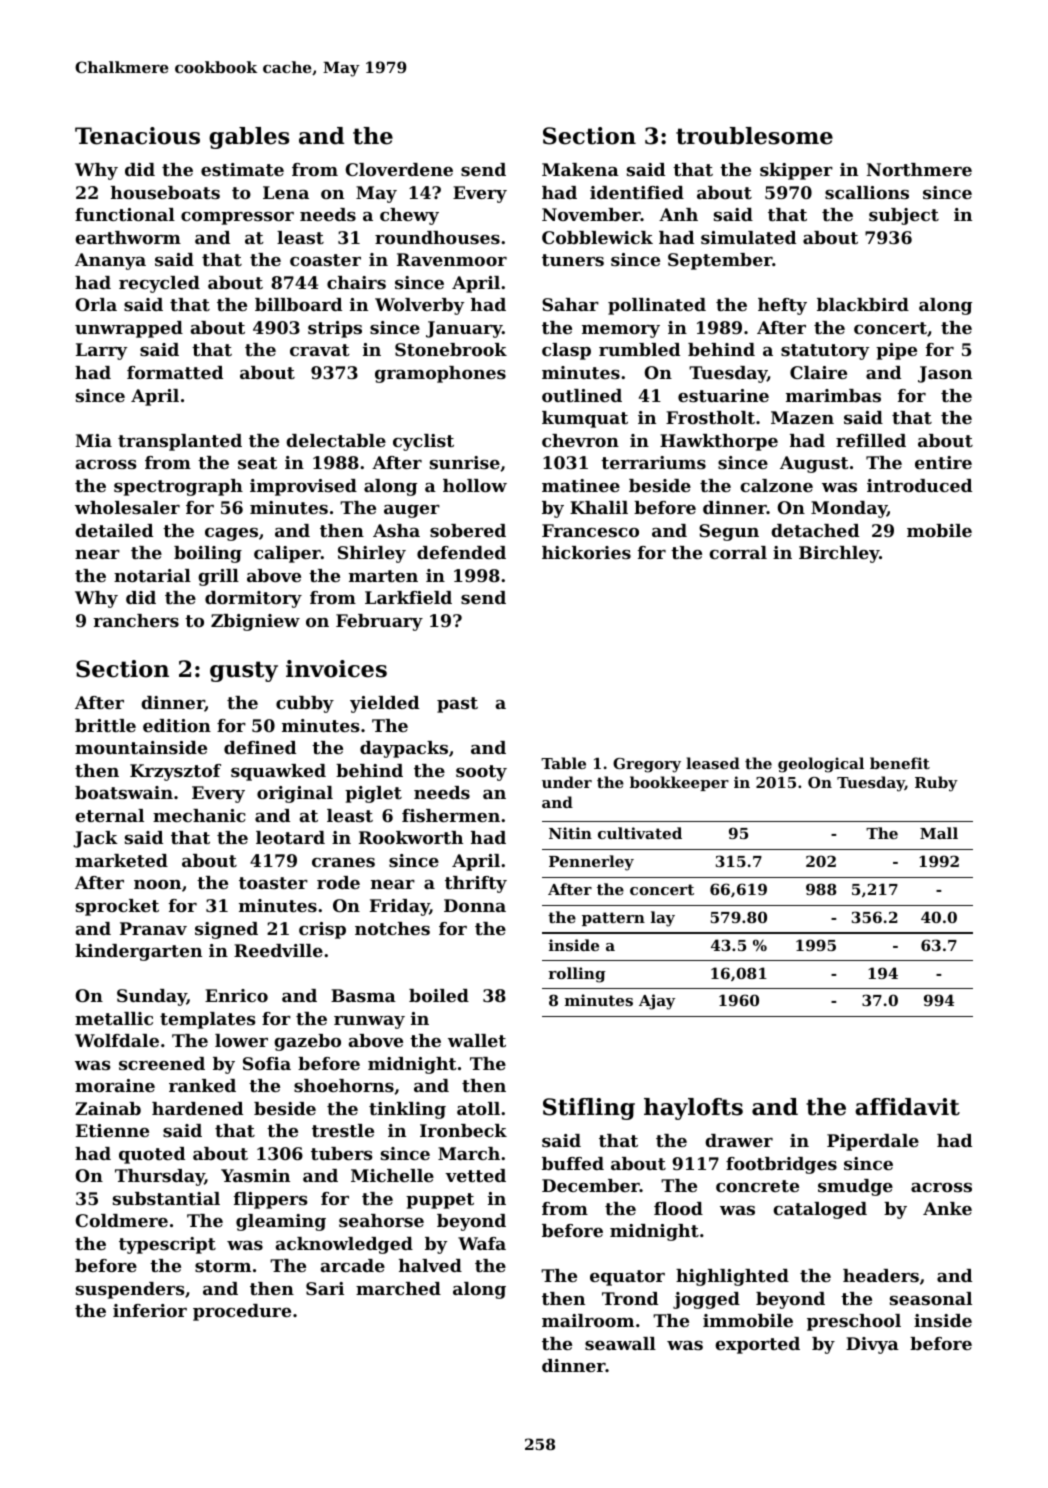 This page has width=1048, height=1488. Describe the element at coordinates (713, 763) in the page. I see `leased` at that location.
